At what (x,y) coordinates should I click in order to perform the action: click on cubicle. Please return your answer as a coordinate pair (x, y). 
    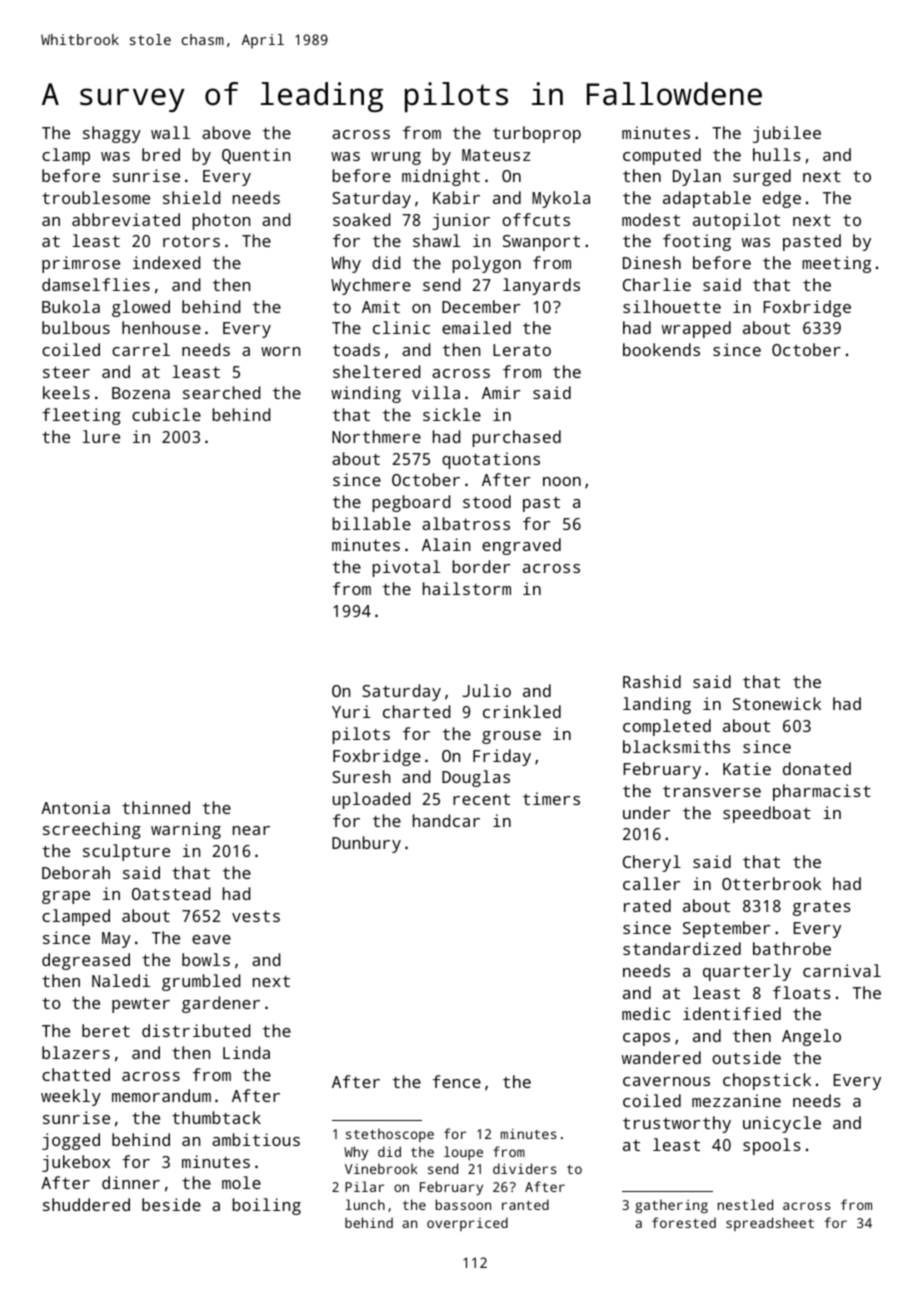
    Looking at the image, I should click on (166, 414).
